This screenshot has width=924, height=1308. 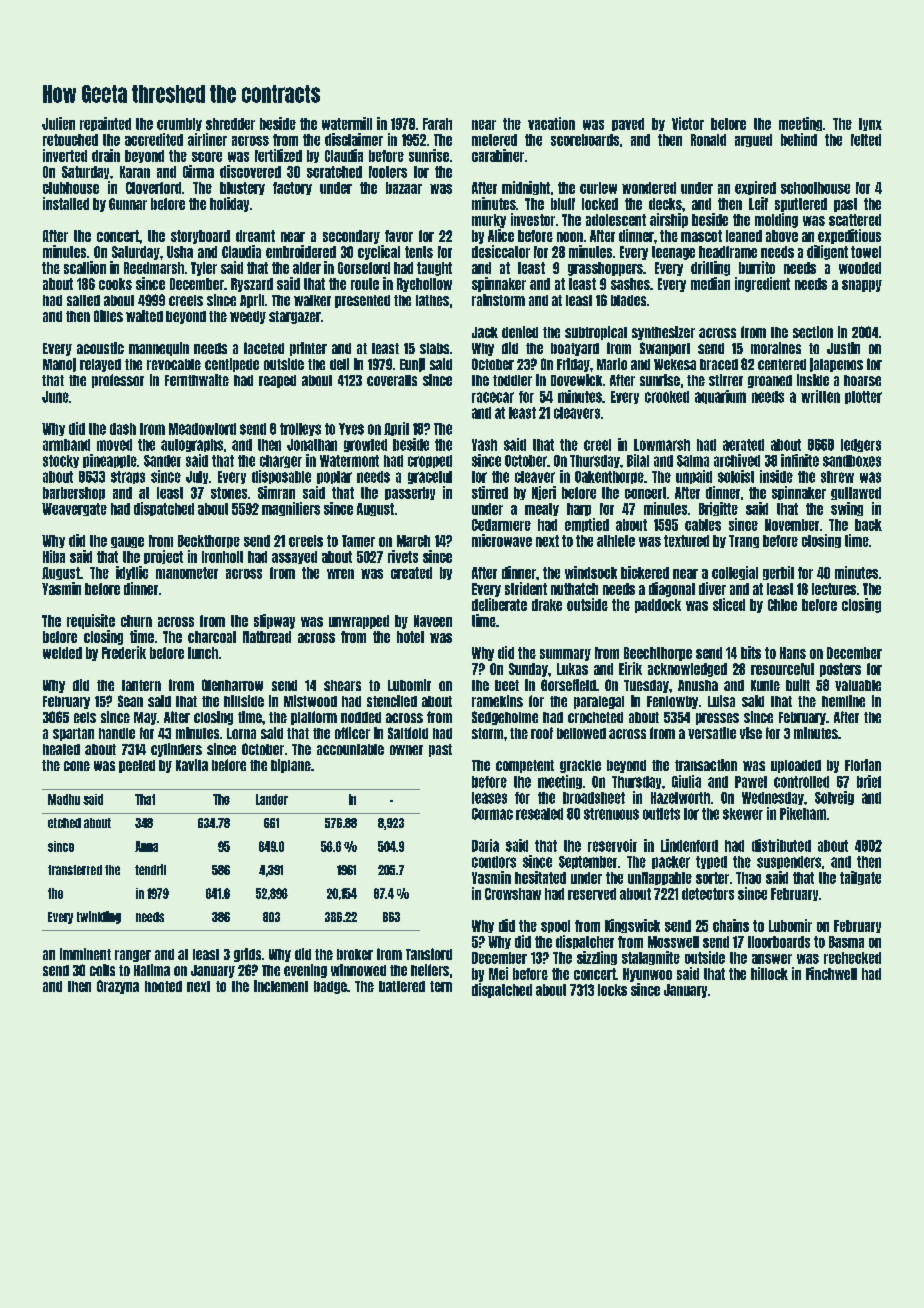 I want to click on Lander, so click(x=272, y=799).
